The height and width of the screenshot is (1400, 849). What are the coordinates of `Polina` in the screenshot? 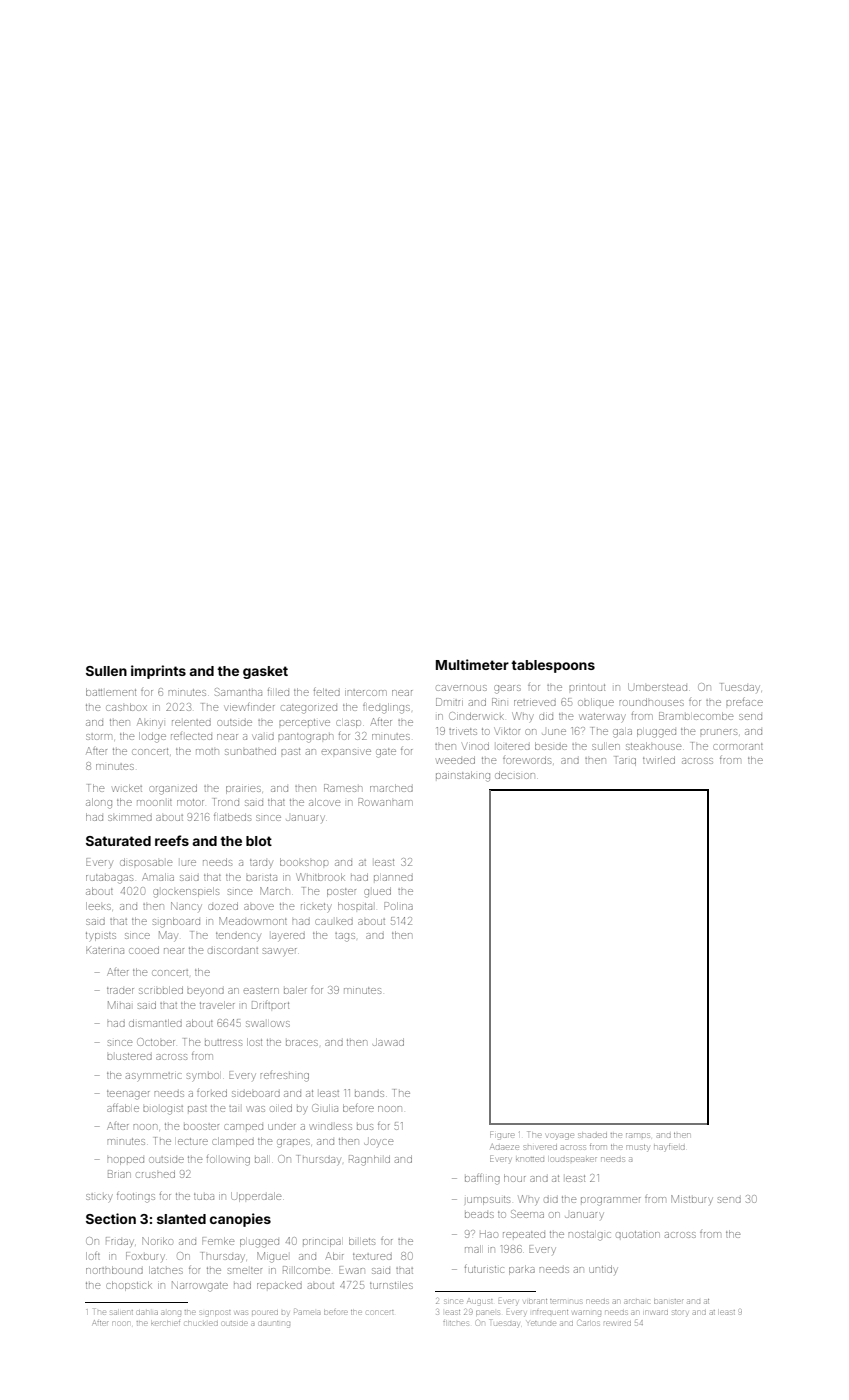 It's located at (398, 906).
